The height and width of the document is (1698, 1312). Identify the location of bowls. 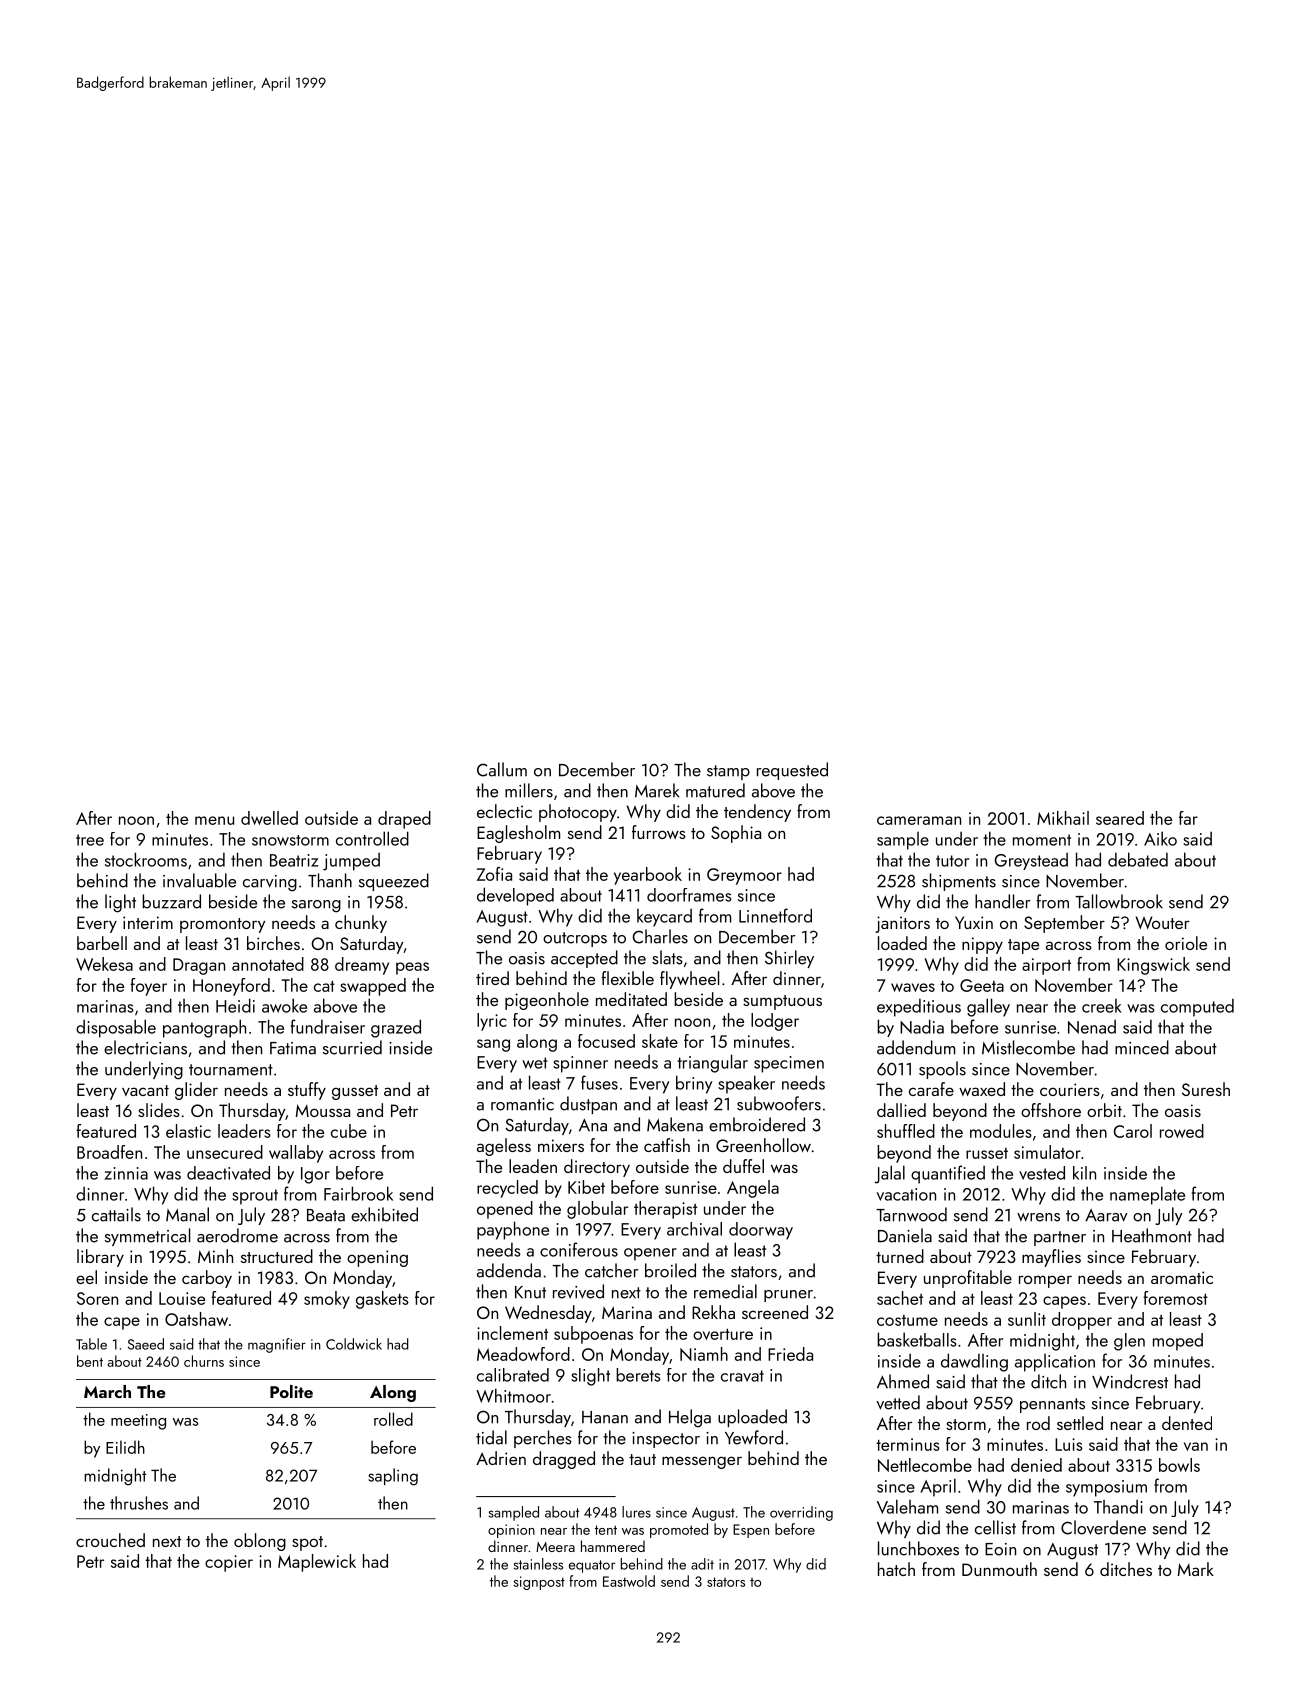
(1179, 1465).
